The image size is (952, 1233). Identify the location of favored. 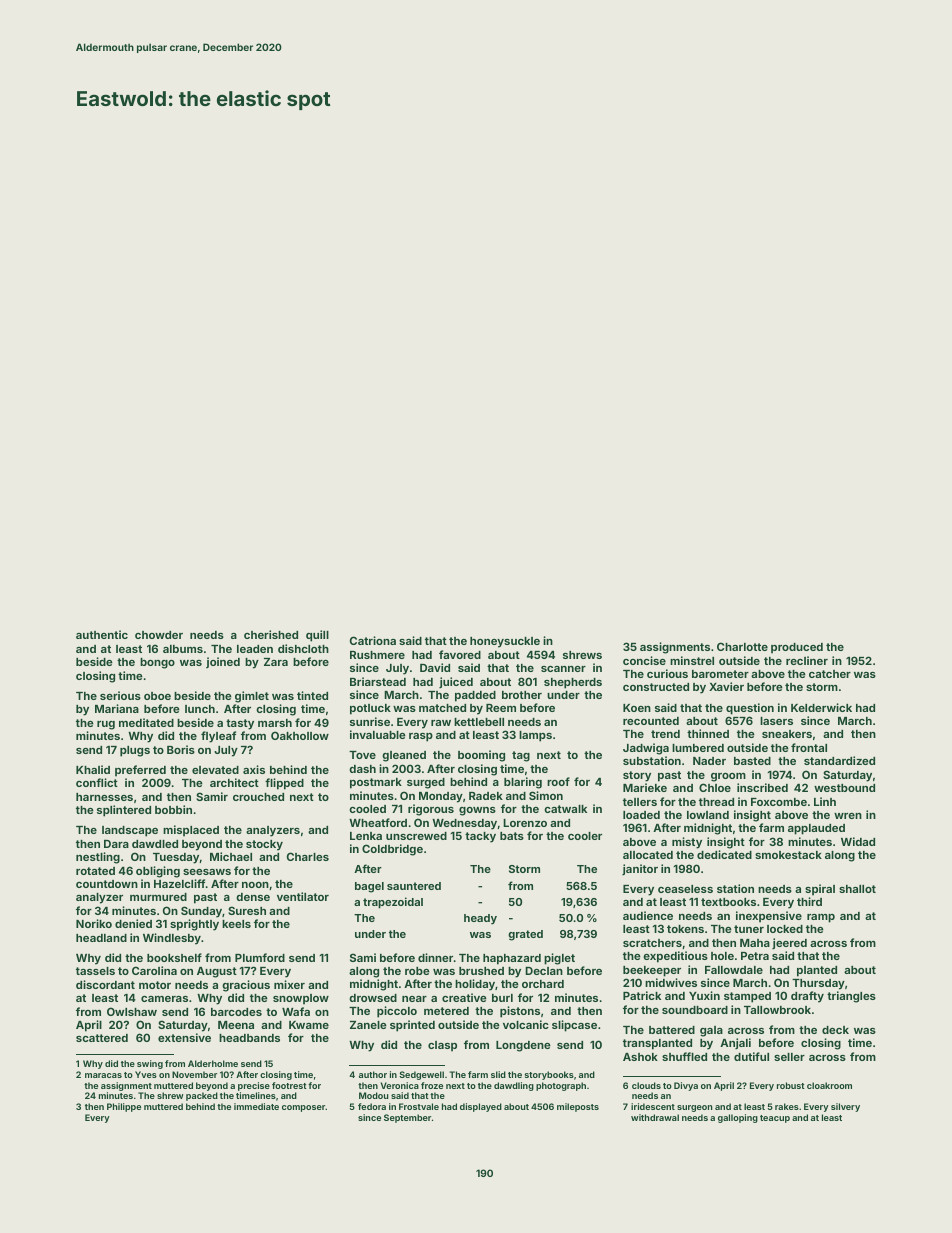
(460, 654).
